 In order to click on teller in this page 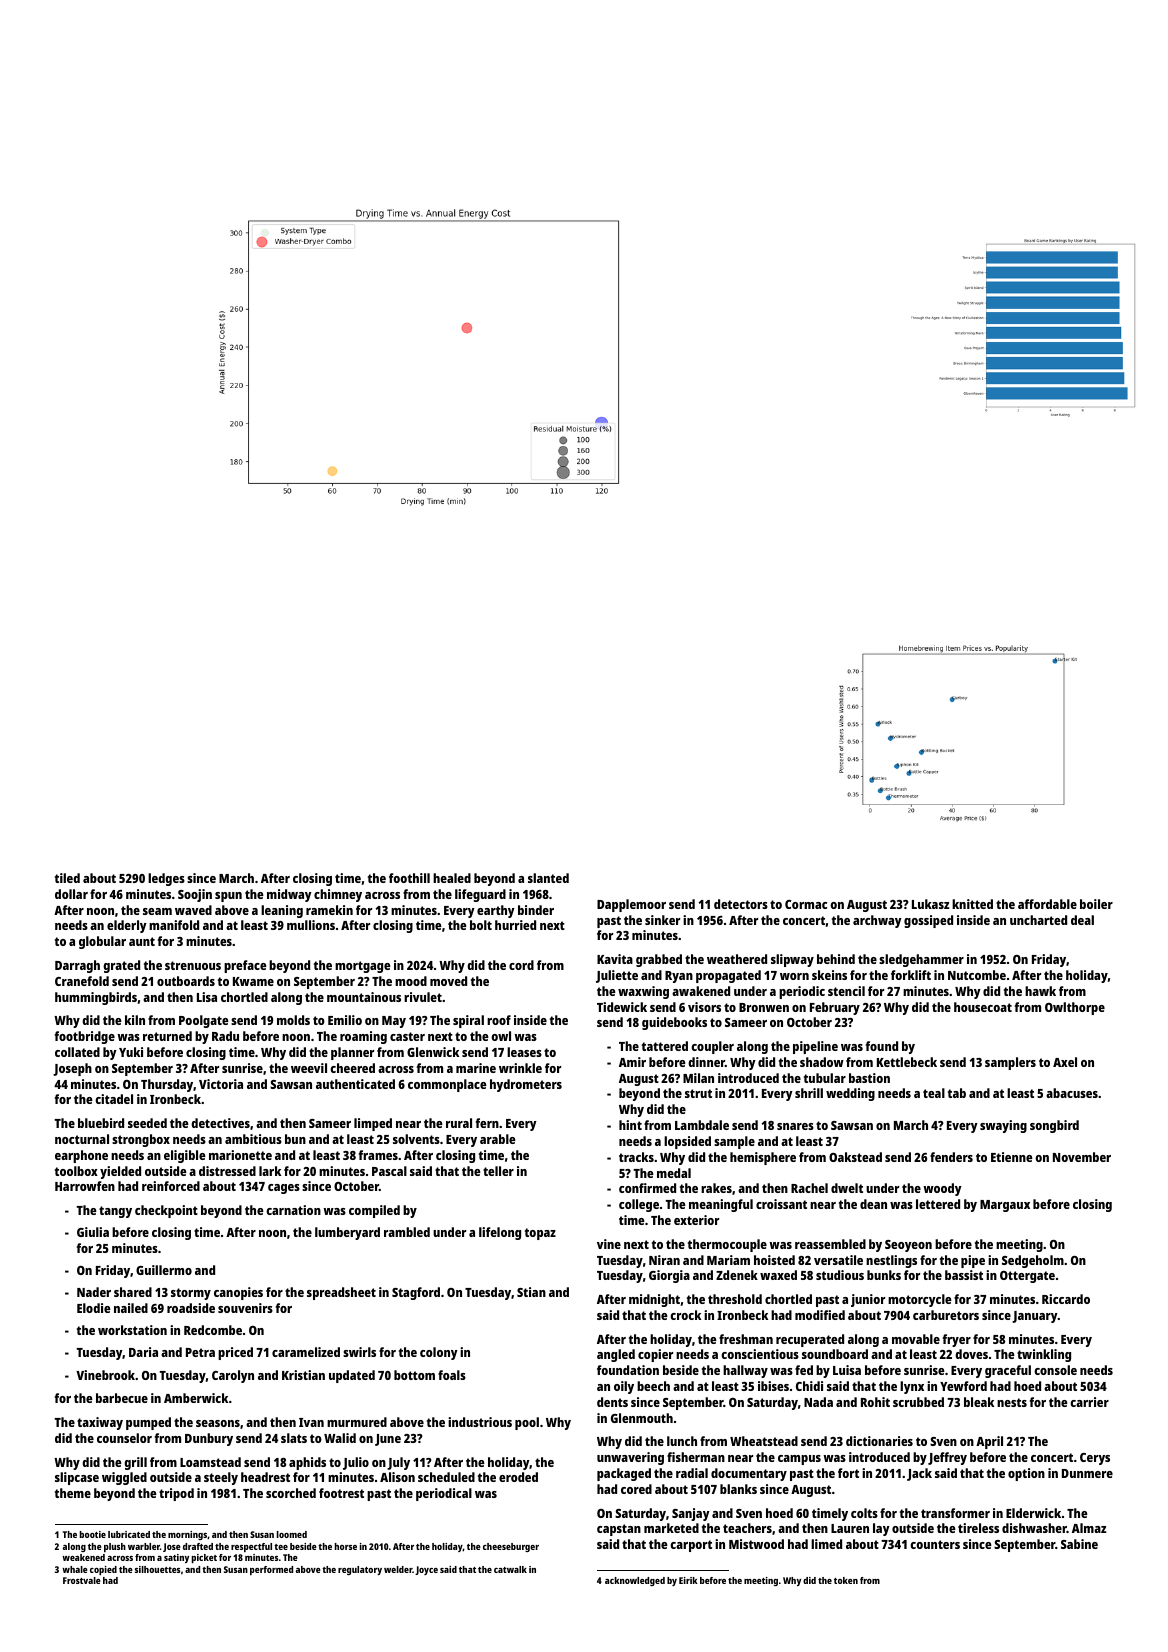, I will do `click(498, 1171)`.
